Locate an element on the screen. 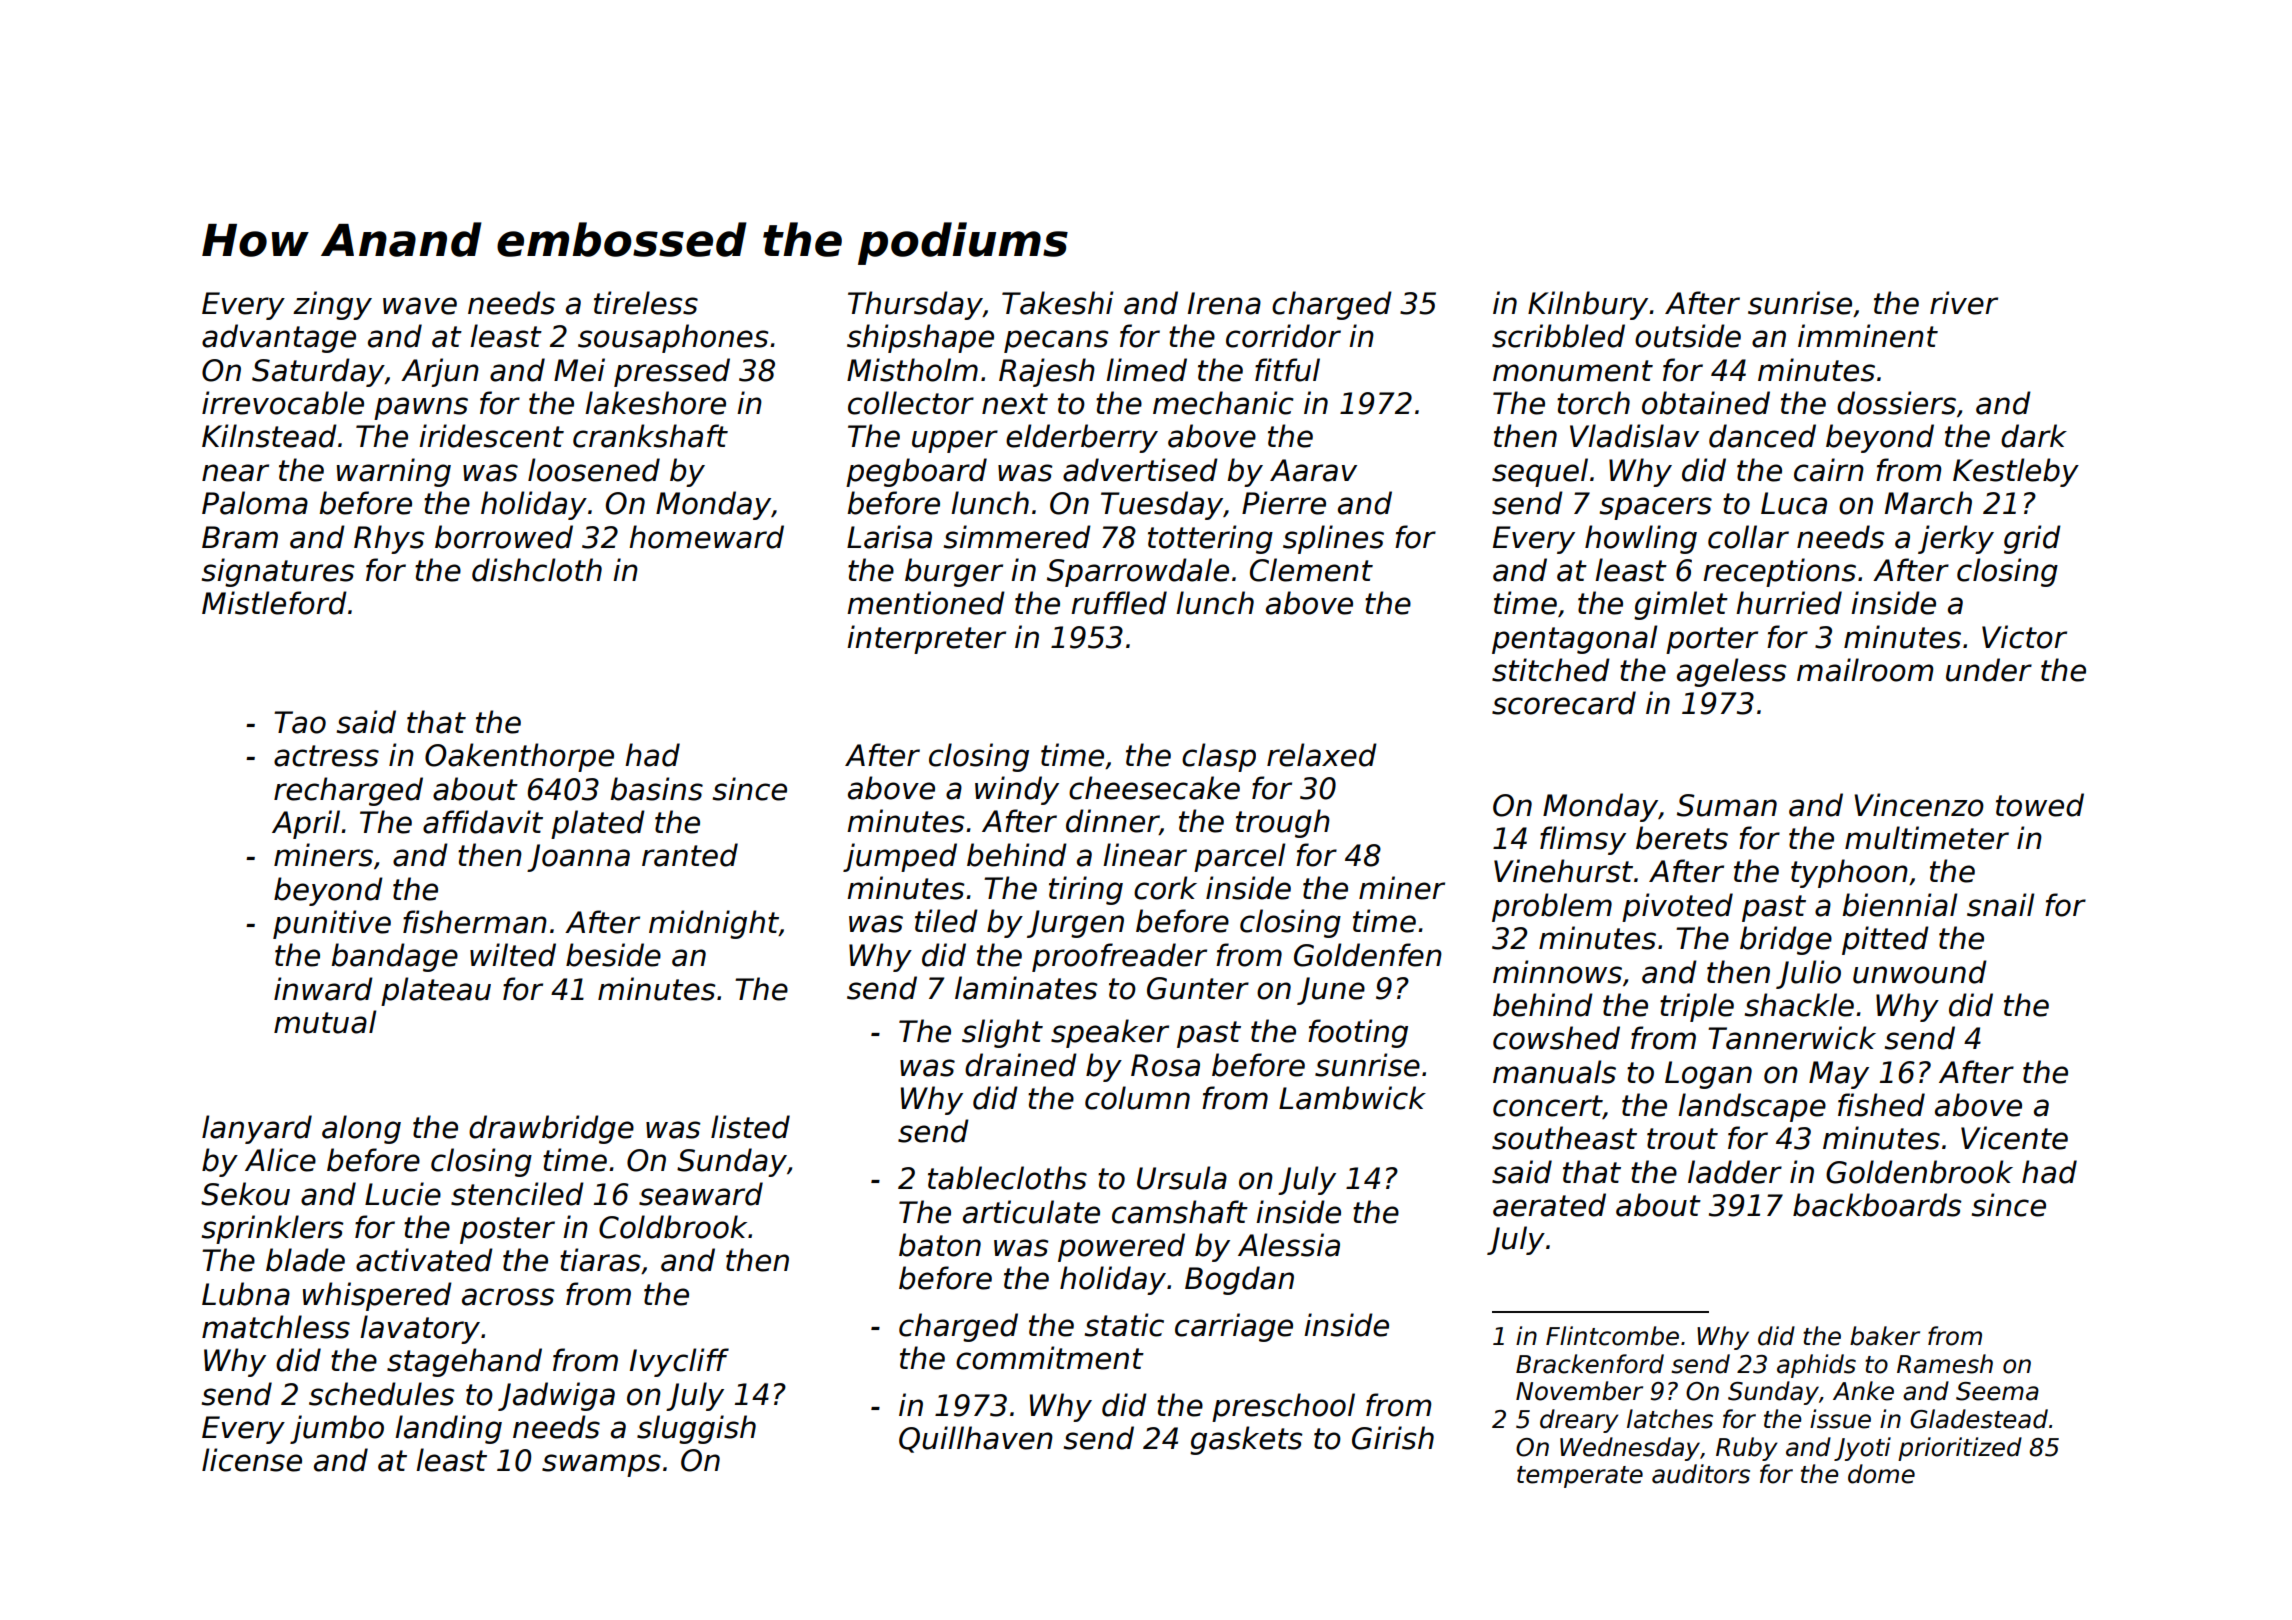 The height and width of the screenshot is (1620, 2292). slight is located at coordinates (1002, 1033).
